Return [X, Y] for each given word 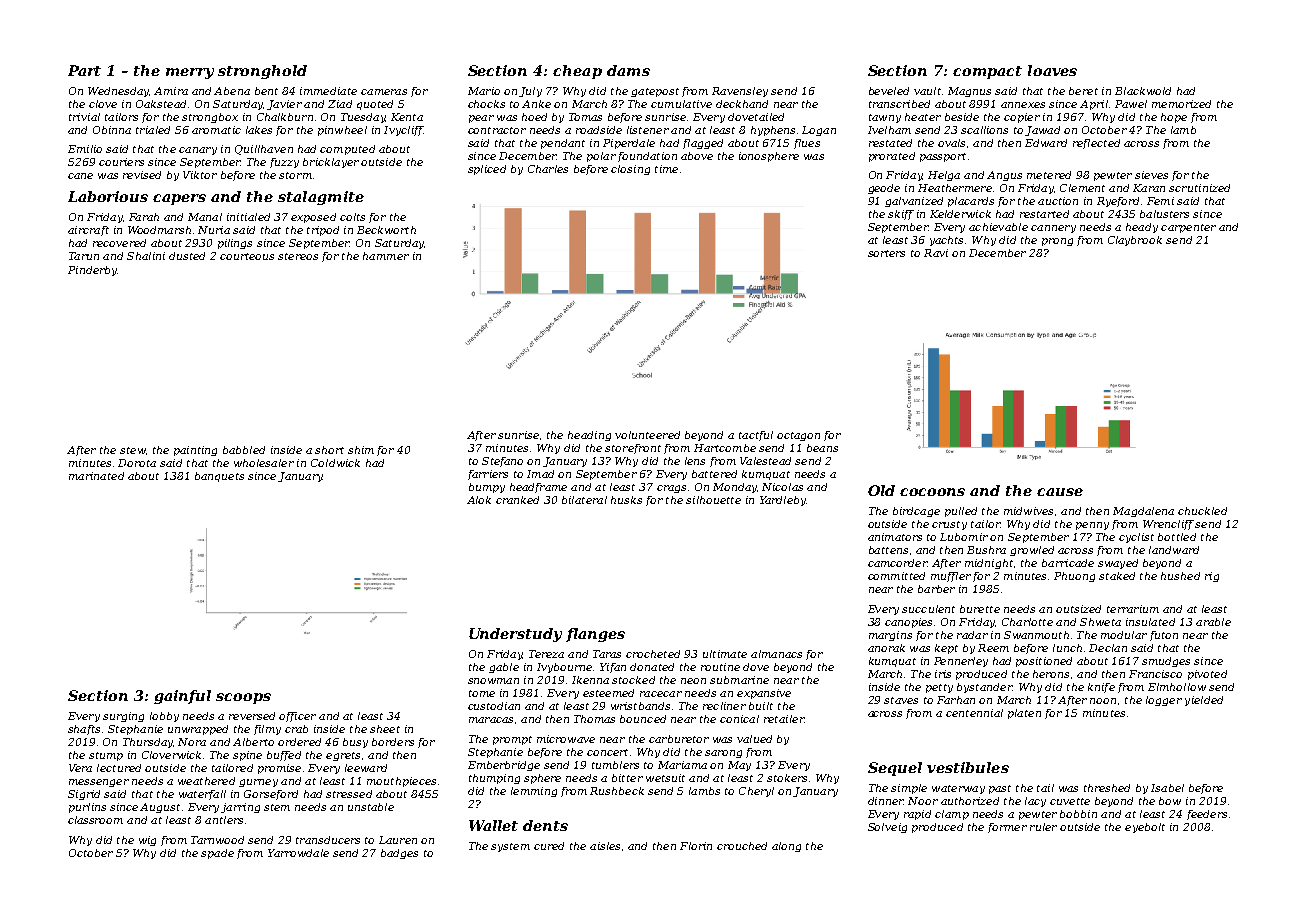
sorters [886, 253]
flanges [595, 635]
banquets [219, 477]
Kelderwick [960, 214]
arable [1213, 622]
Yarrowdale [298, 853]
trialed [153, 130]
